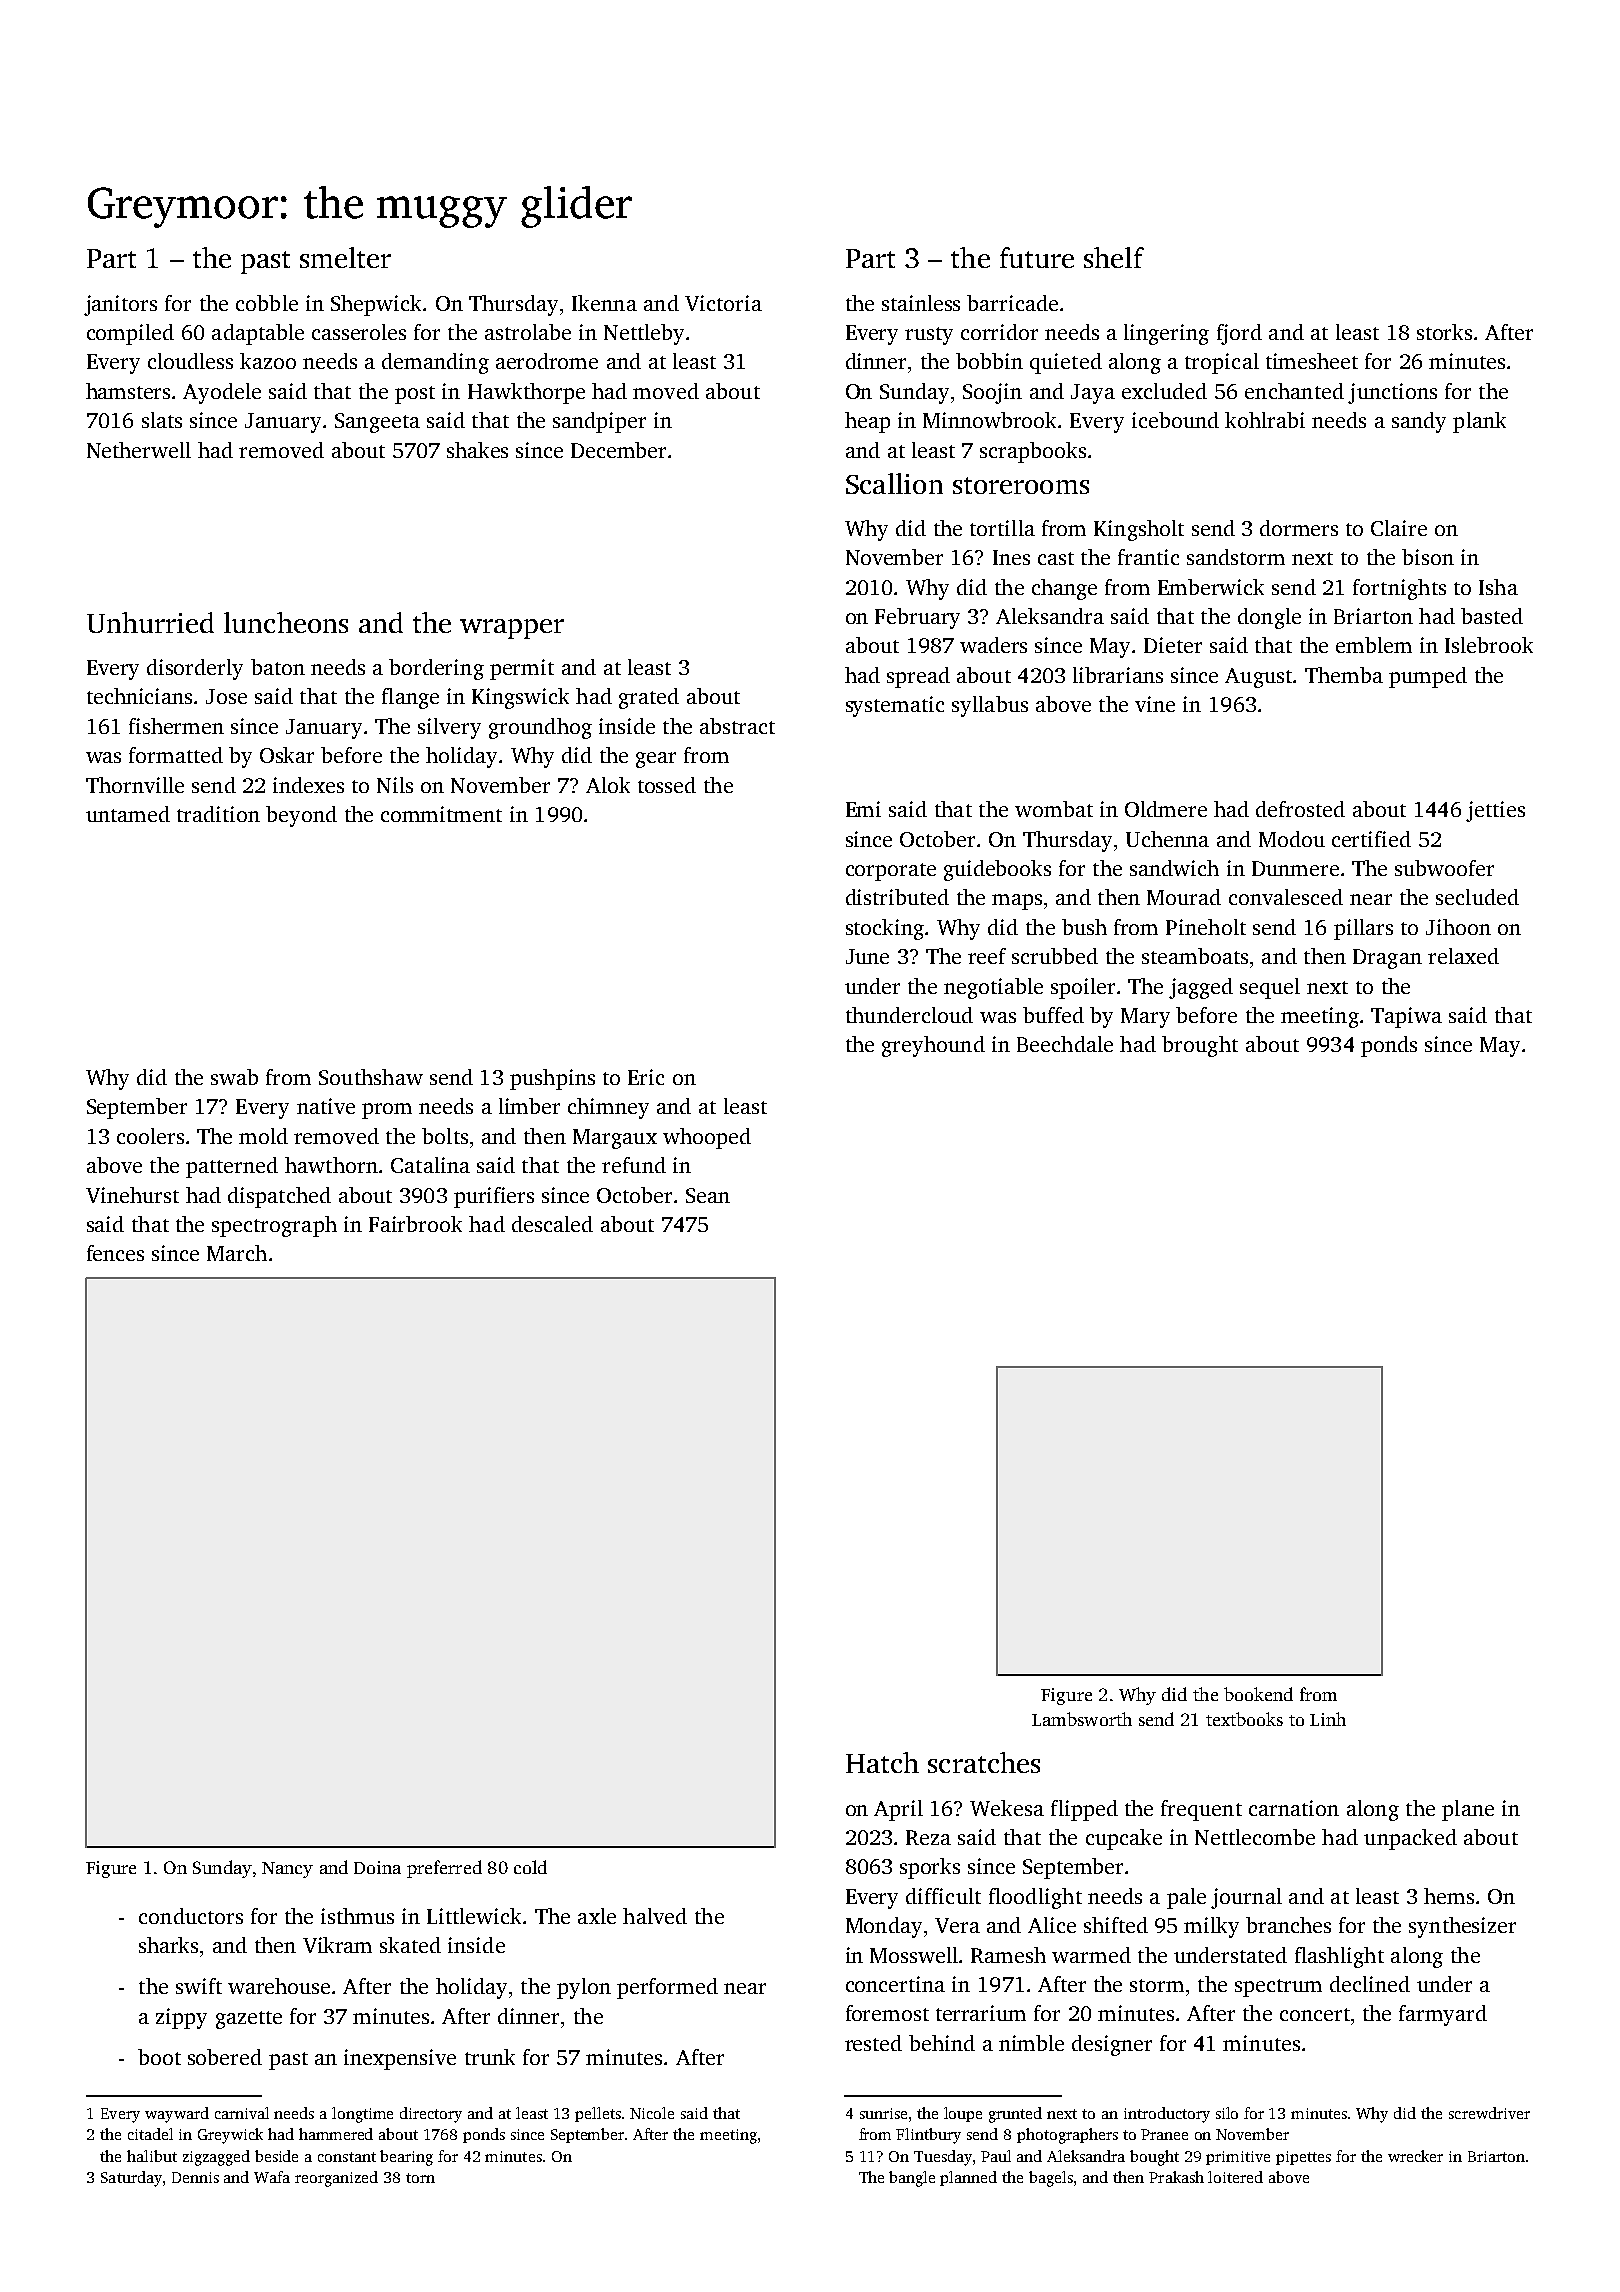 The height and width of the document is (2292, 1620). I want to click on performed, so click(667, 1988).
